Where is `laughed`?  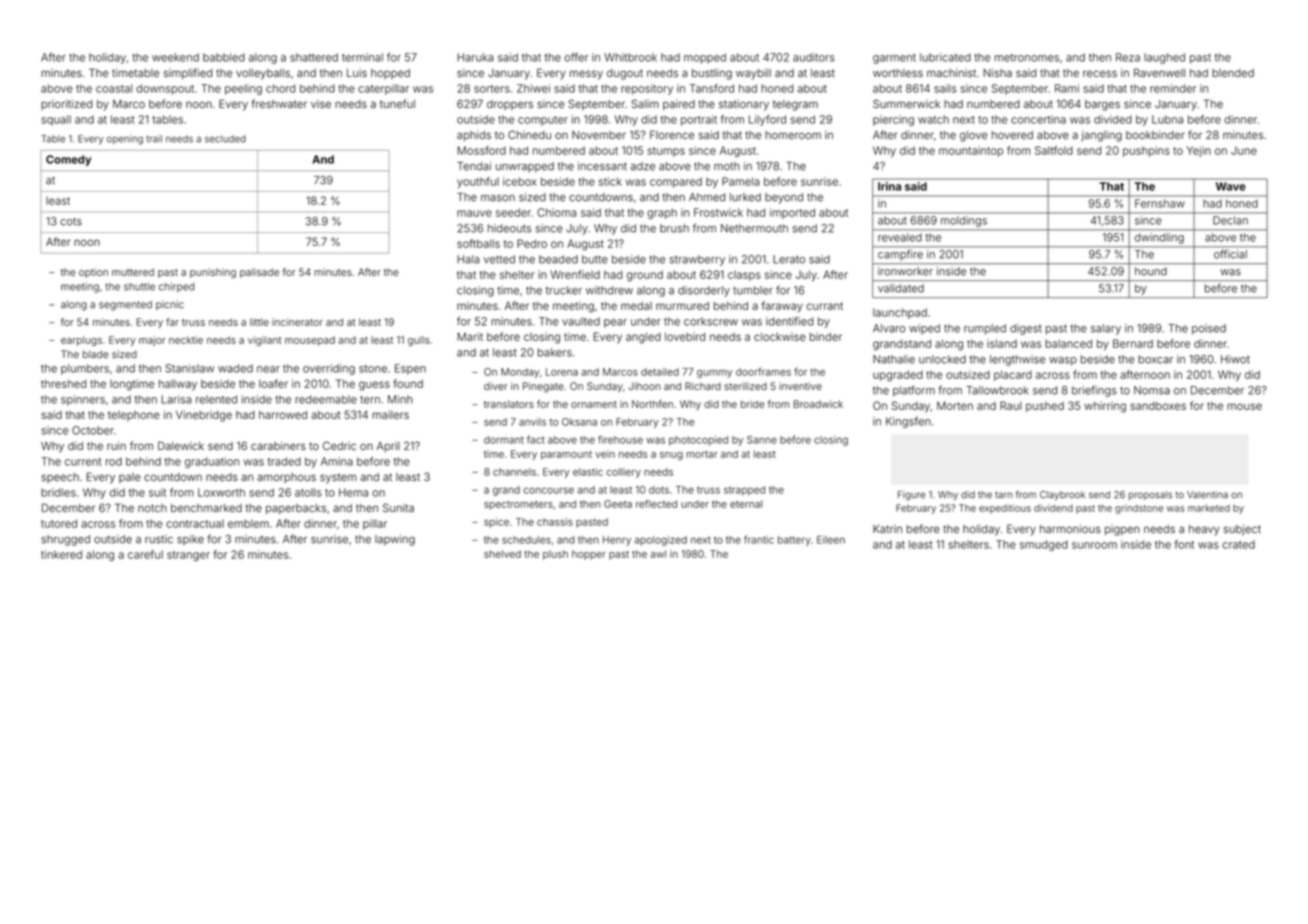 laughed is located at coordinates (1164, 58).
